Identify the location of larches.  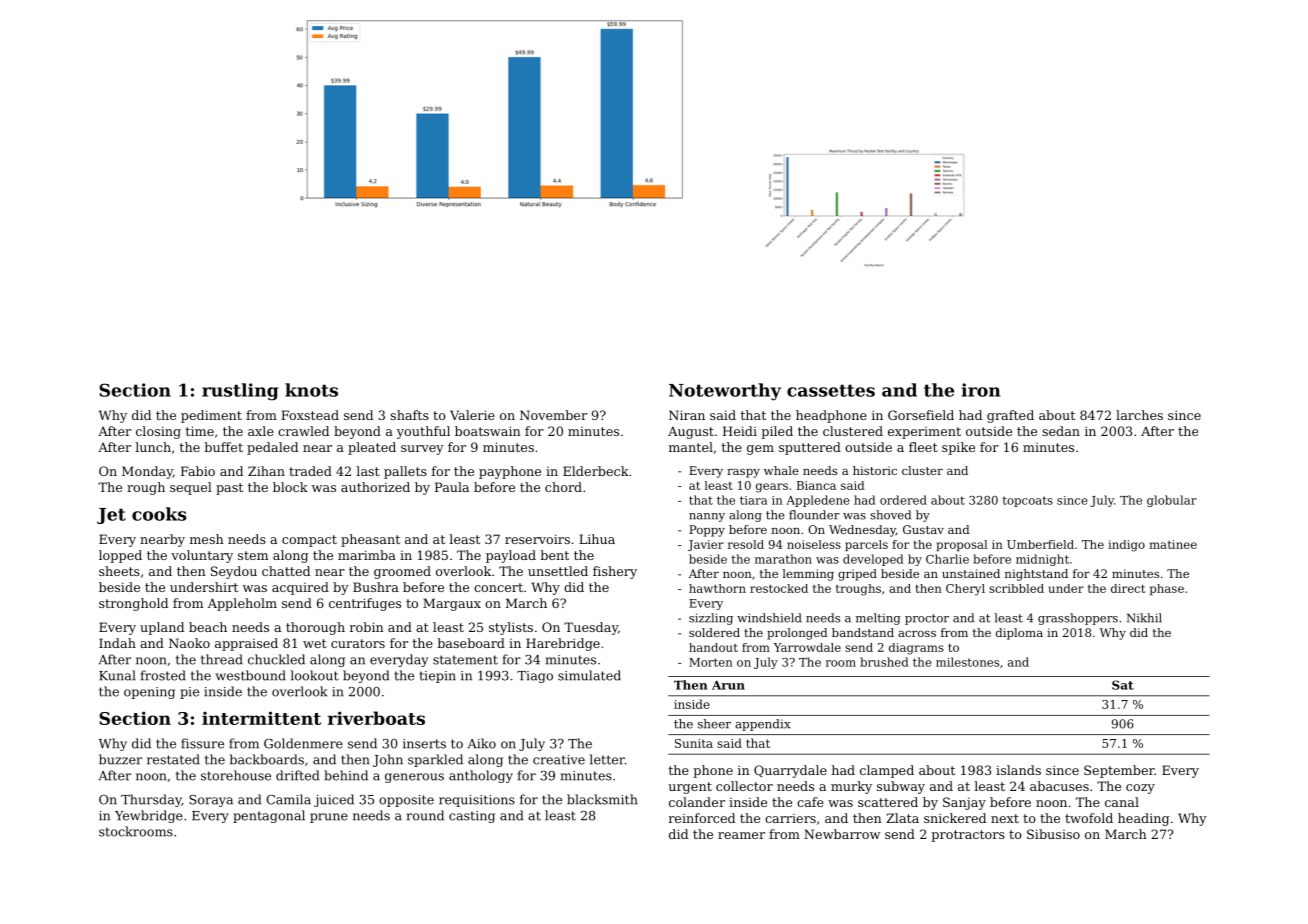
(1139, 415).
